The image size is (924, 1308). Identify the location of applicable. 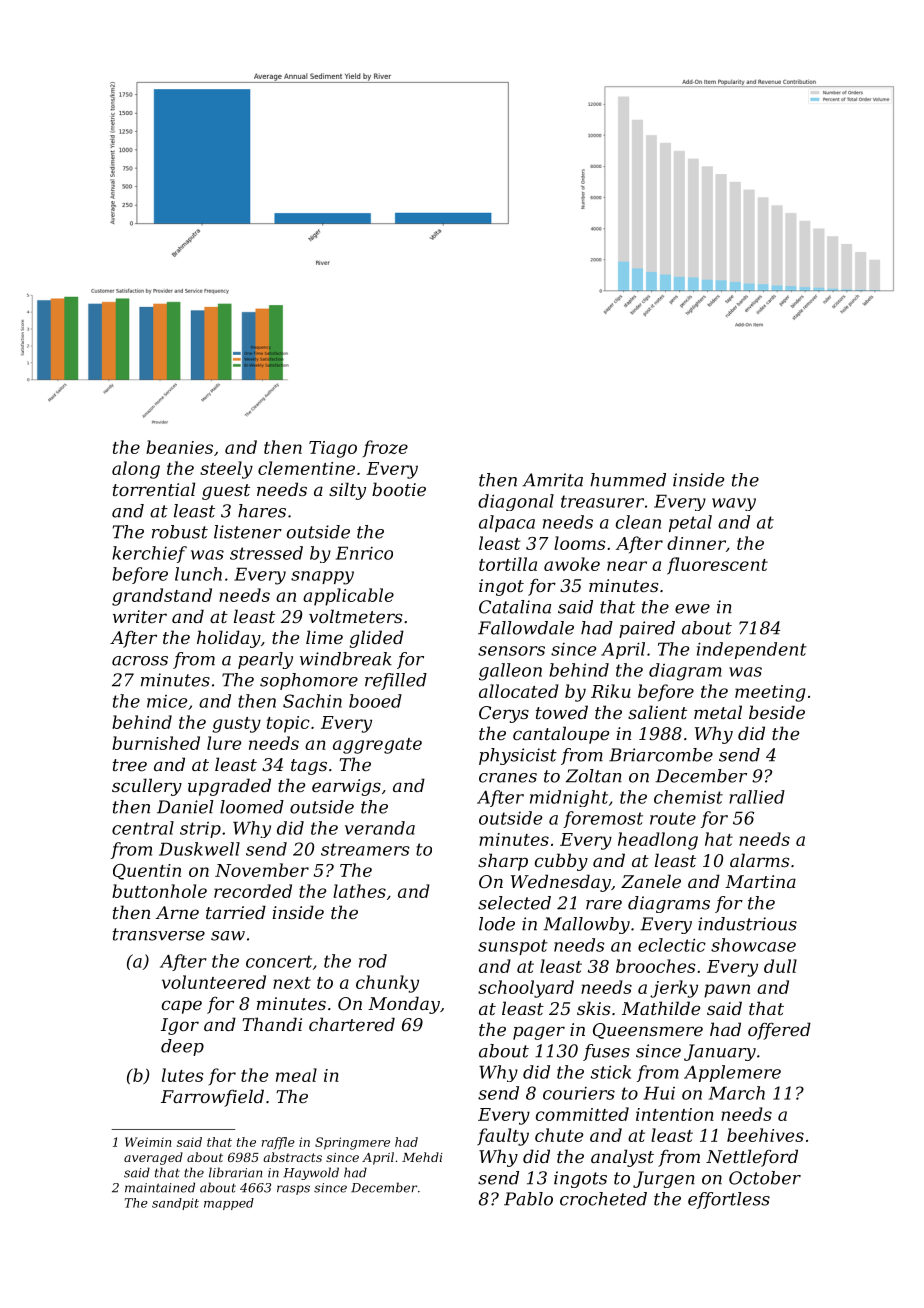
(348, 597).
